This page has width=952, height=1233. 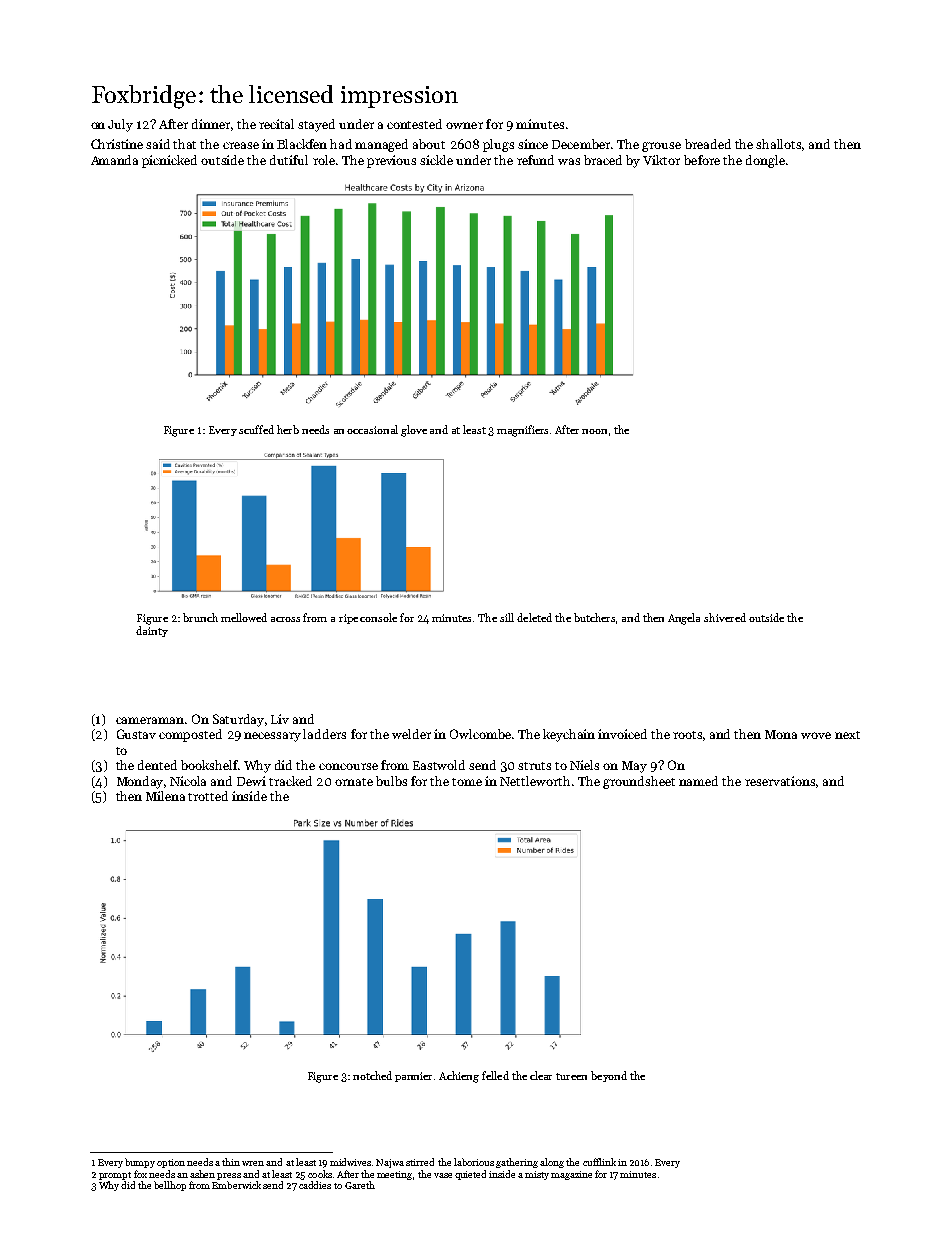 What do you see at coordinates (256, 429) in the page?
I see `scuffed` at bounding box center [256, 429].
